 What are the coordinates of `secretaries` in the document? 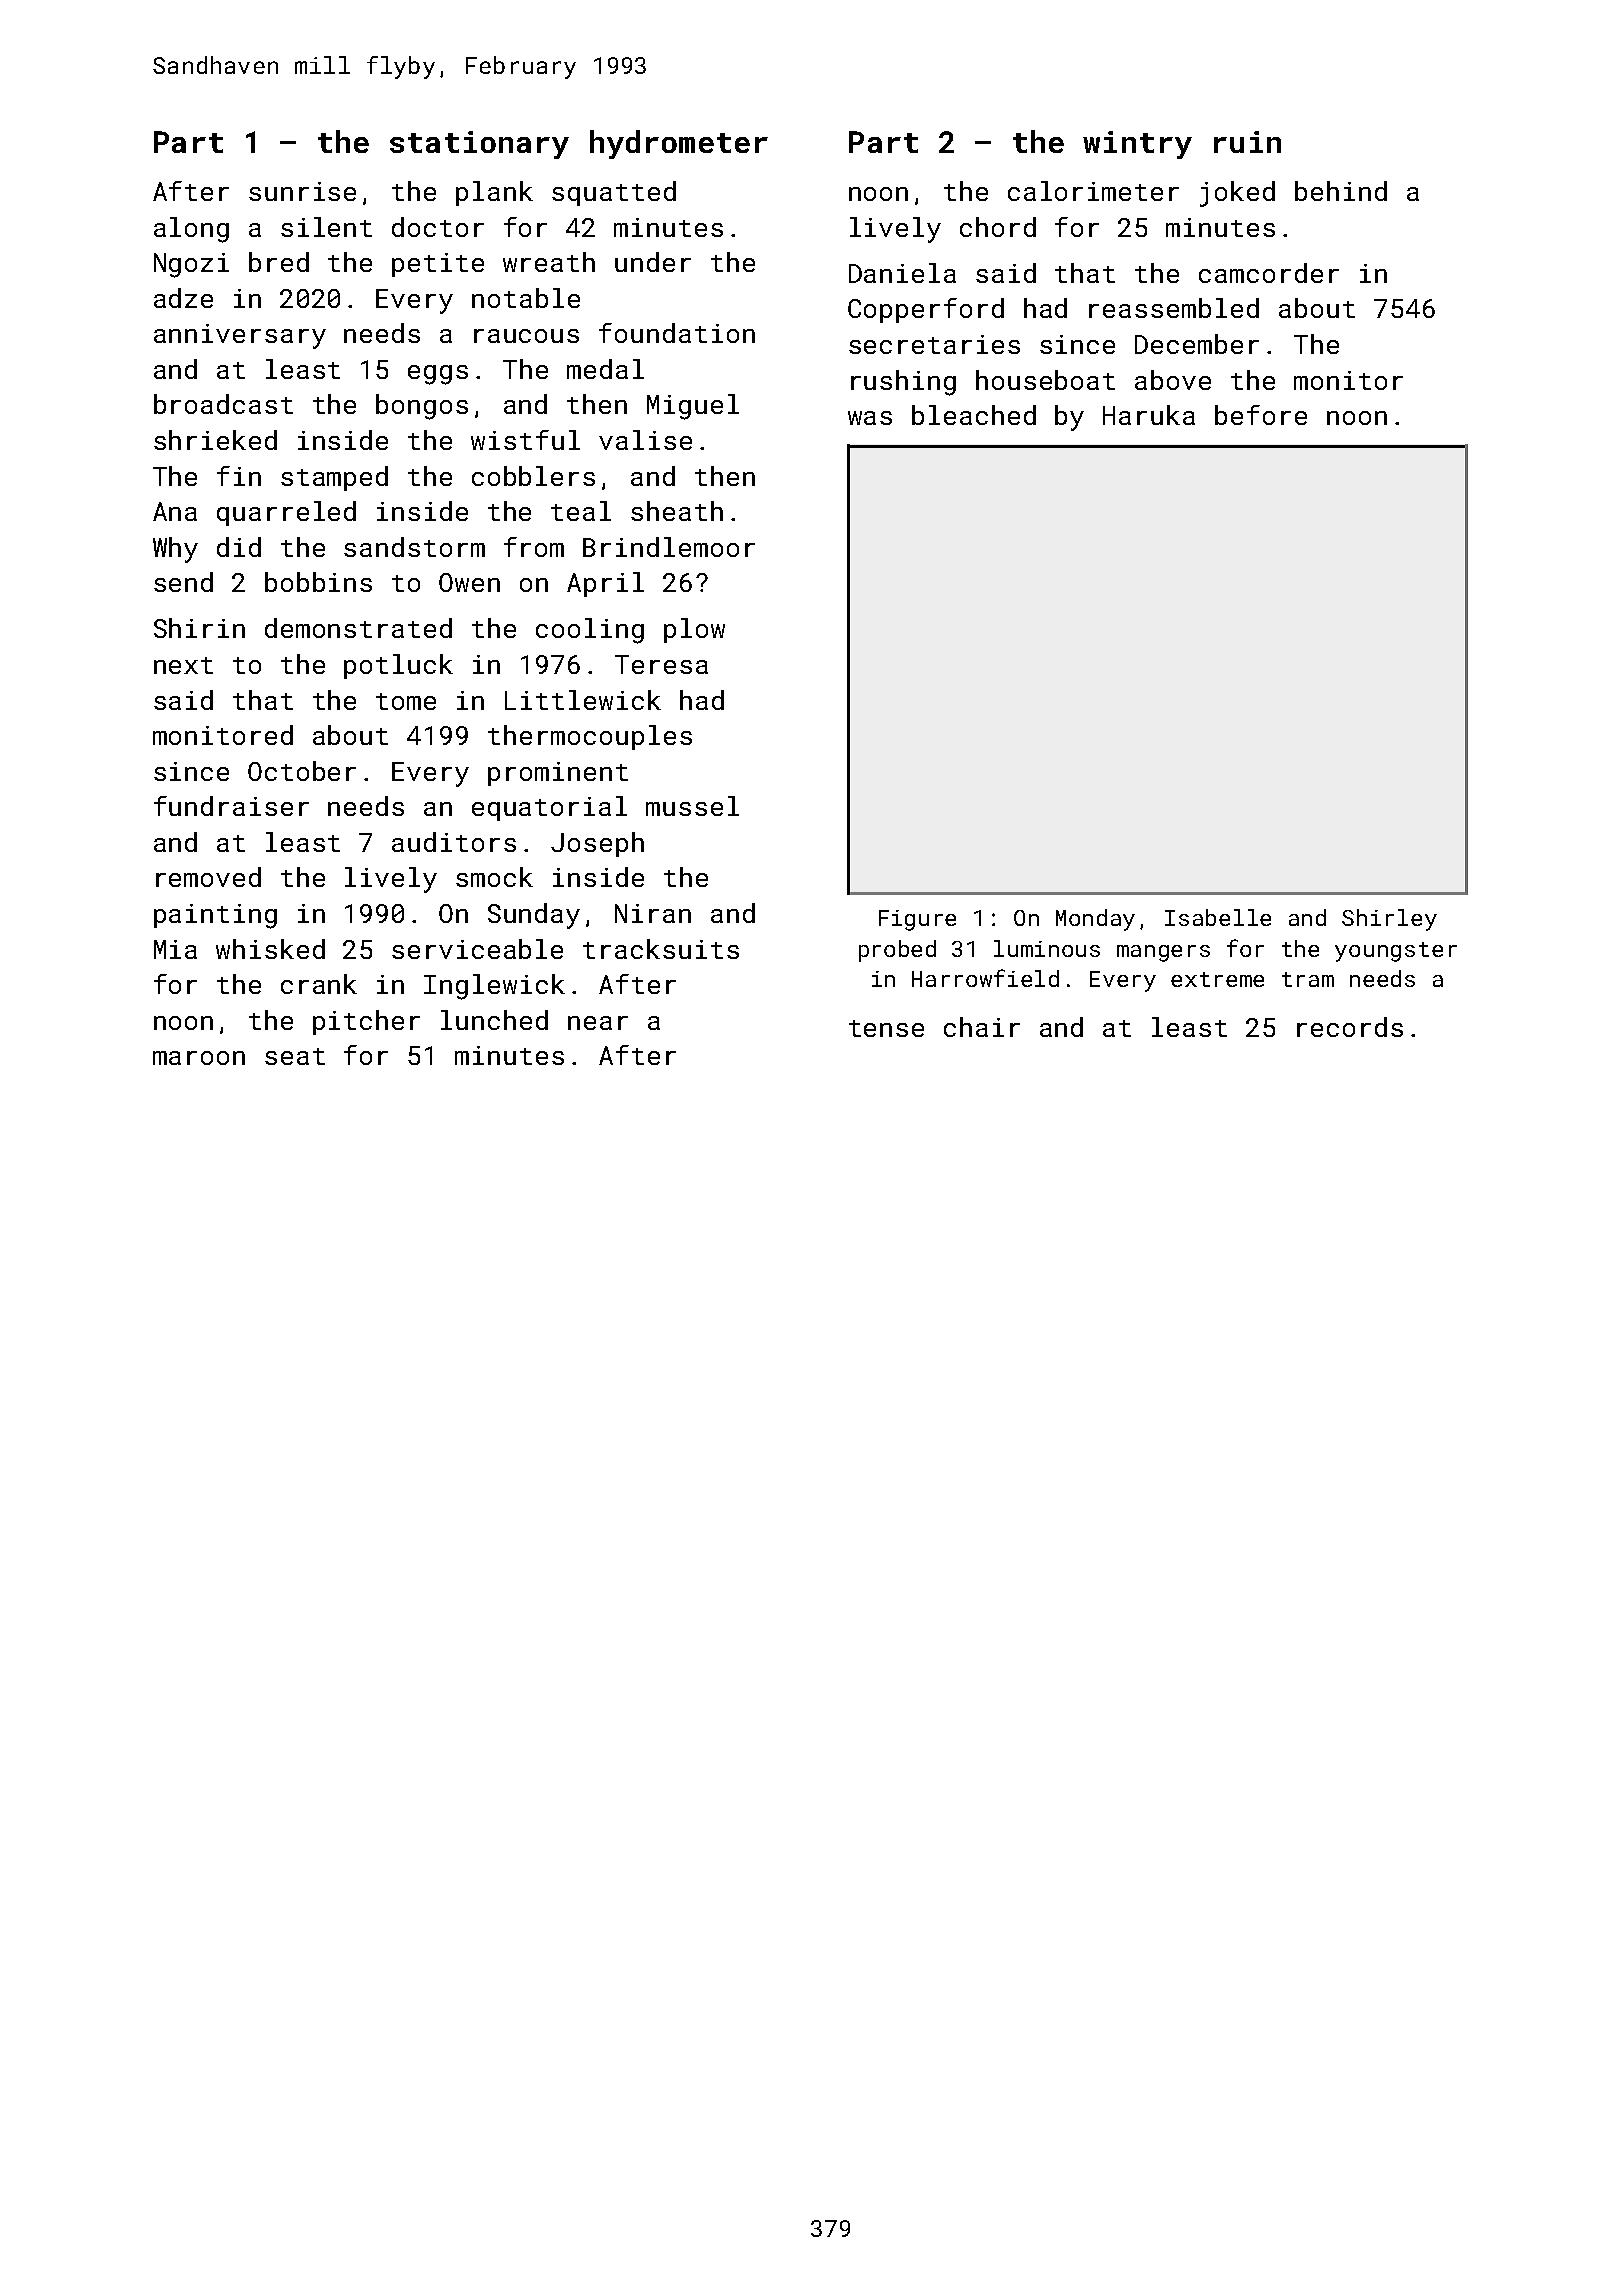 It's located at (934, 344).
